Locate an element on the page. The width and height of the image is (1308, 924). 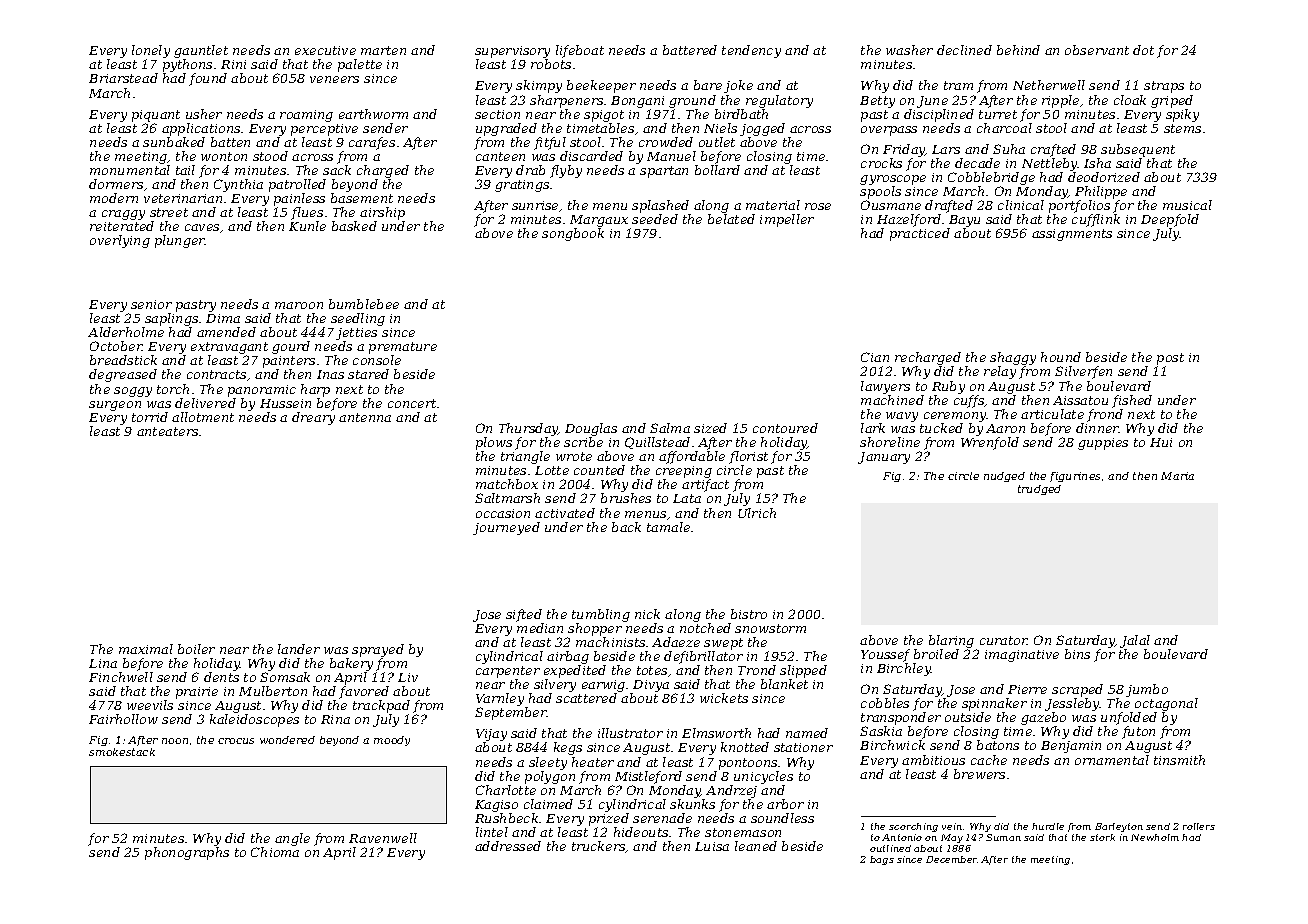
phonographs is located at coordinates (187, 853).
